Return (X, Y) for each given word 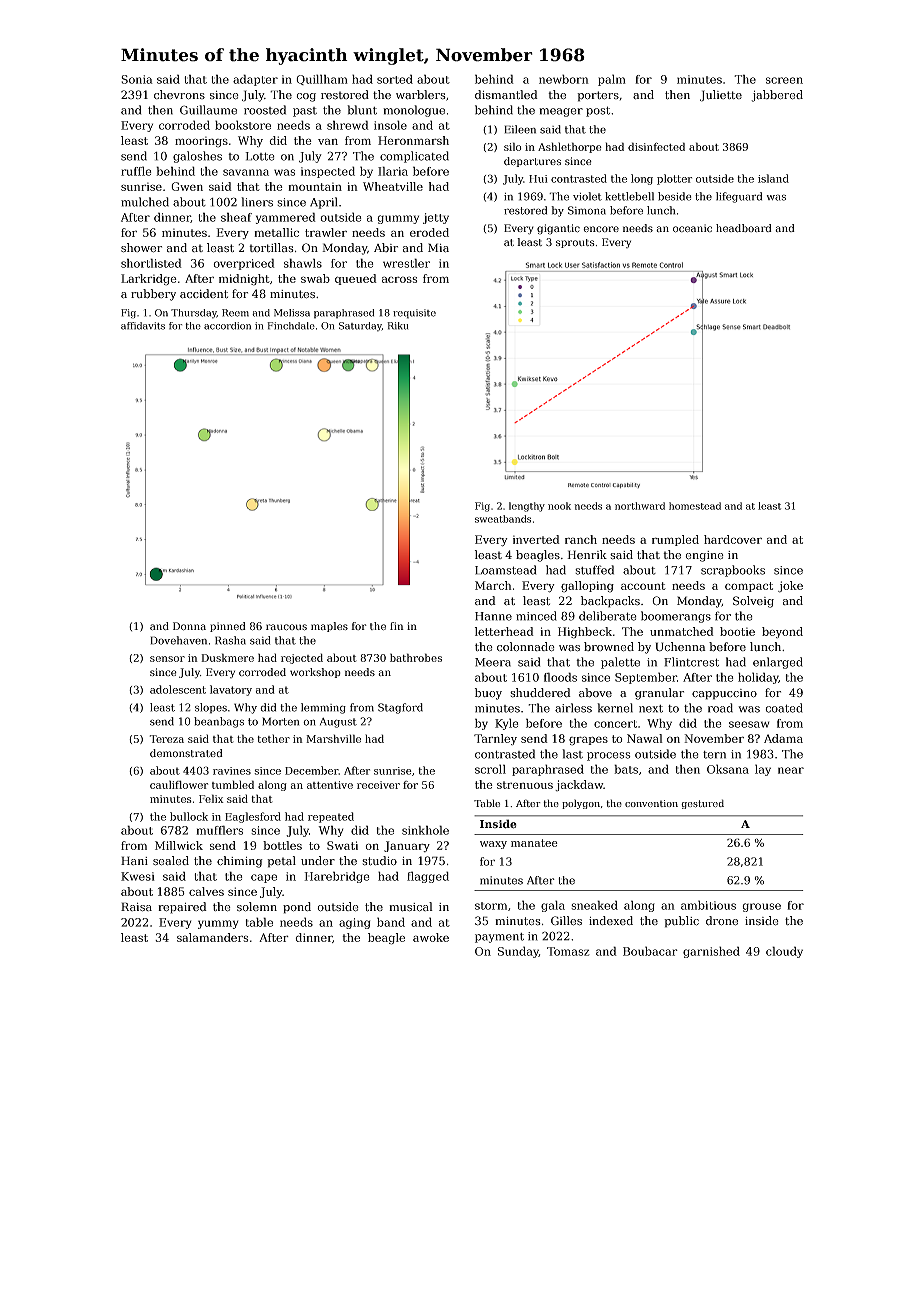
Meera (493, 662)
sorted (395, 79)
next (651, 709)
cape (264, 878)
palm (612, 80)
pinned (228, 627)
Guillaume (208, 110)
